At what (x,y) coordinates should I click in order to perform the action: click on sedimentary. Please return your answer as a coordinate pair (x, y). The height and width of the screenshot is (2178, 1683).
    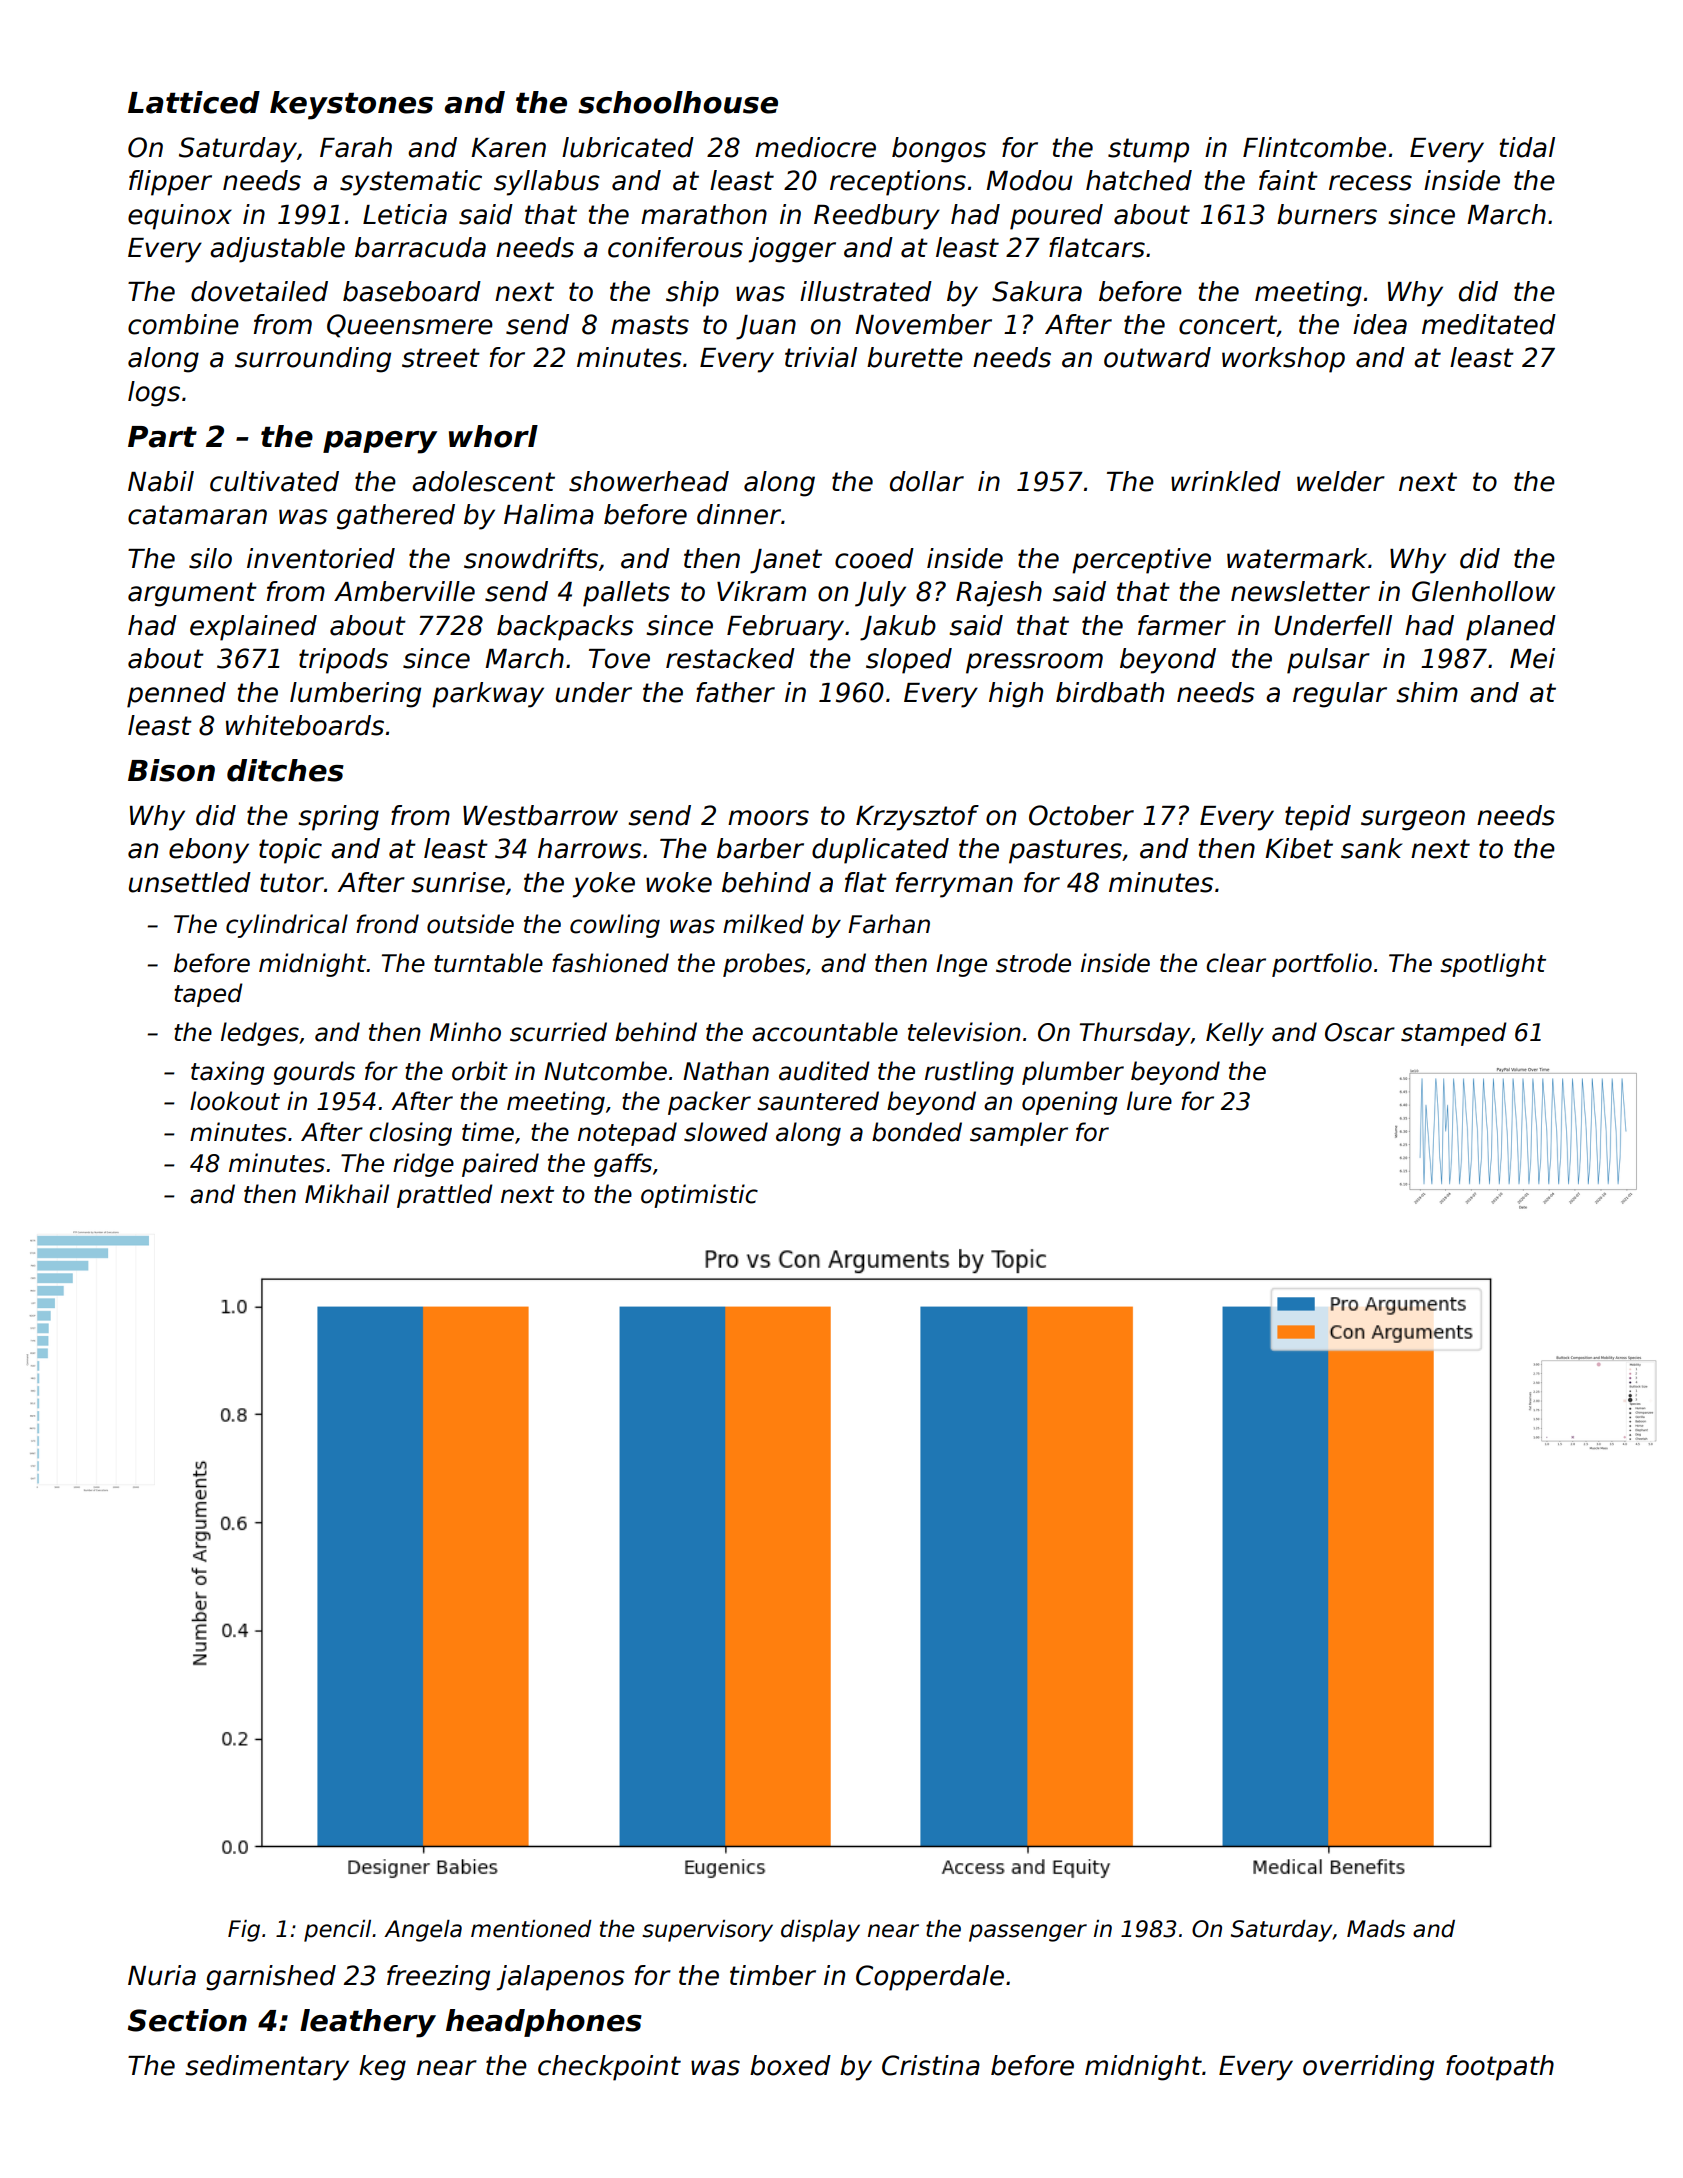
    Looking at the image, I should click on (267, 2068).
